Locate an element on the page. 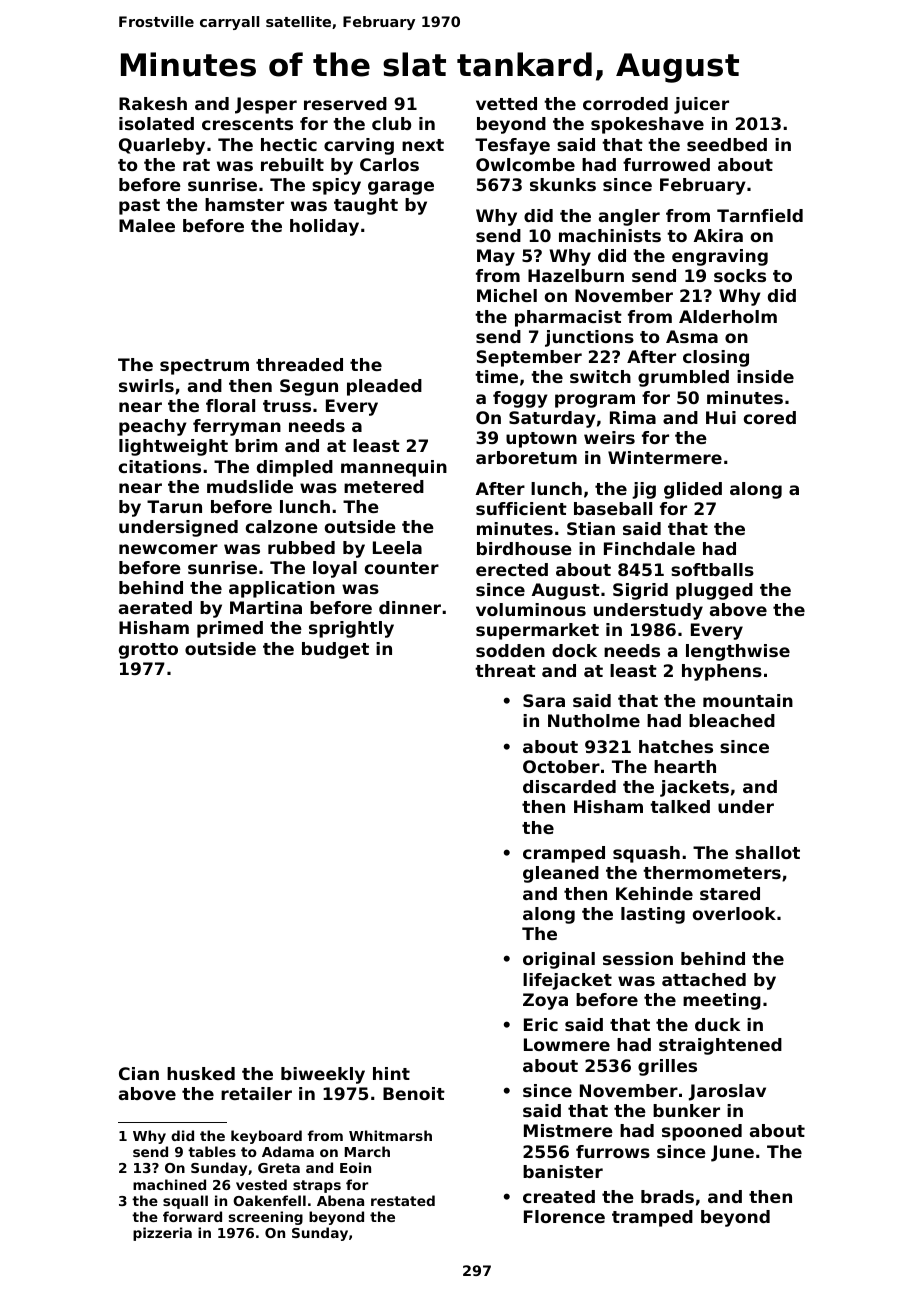 Image resolution: width=924 pixels, height=1314 pixels. biweekly is located at coordinates (323, 1075).
